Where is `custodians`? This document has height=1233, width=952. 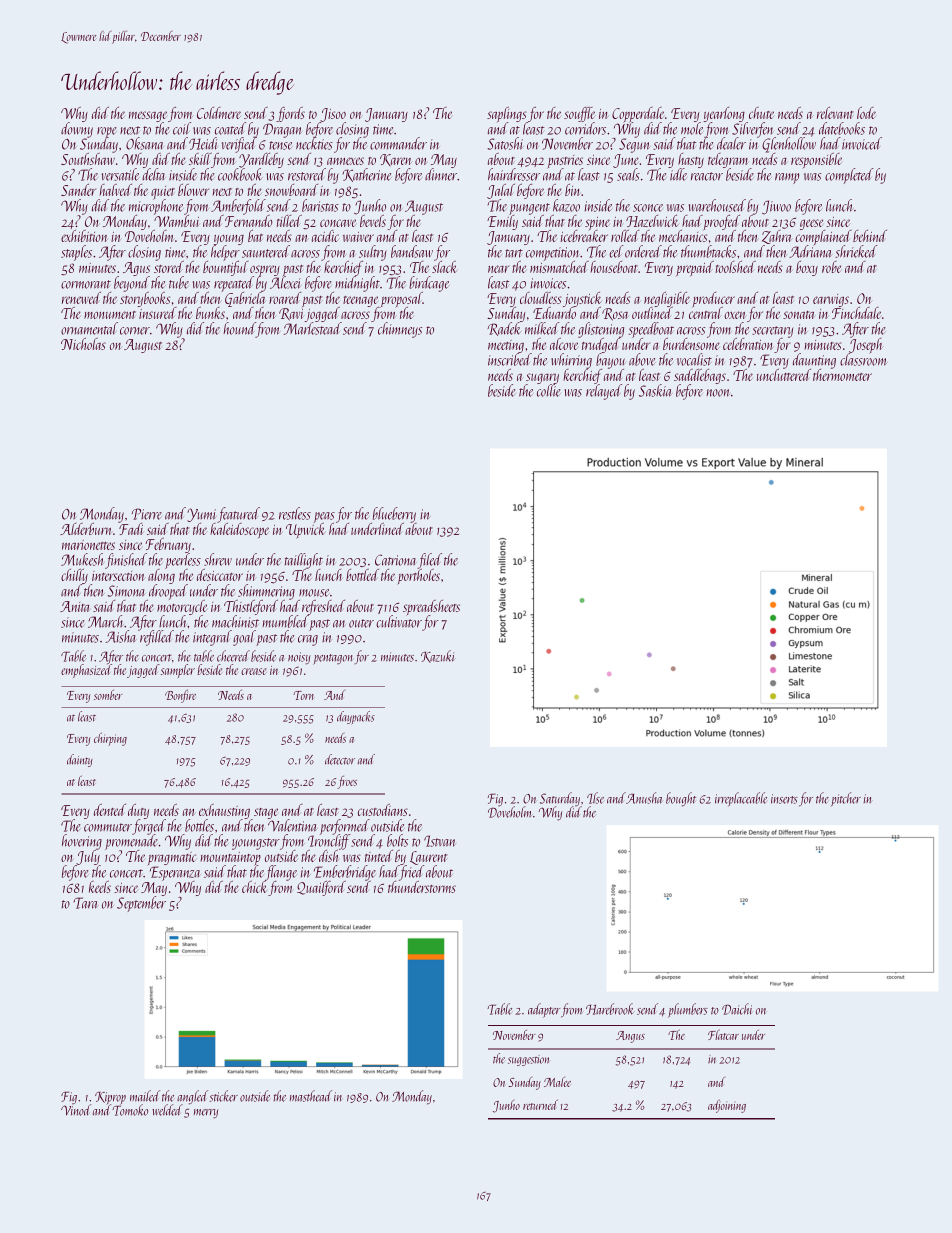 custodians is located at coordinates (383, 810).
